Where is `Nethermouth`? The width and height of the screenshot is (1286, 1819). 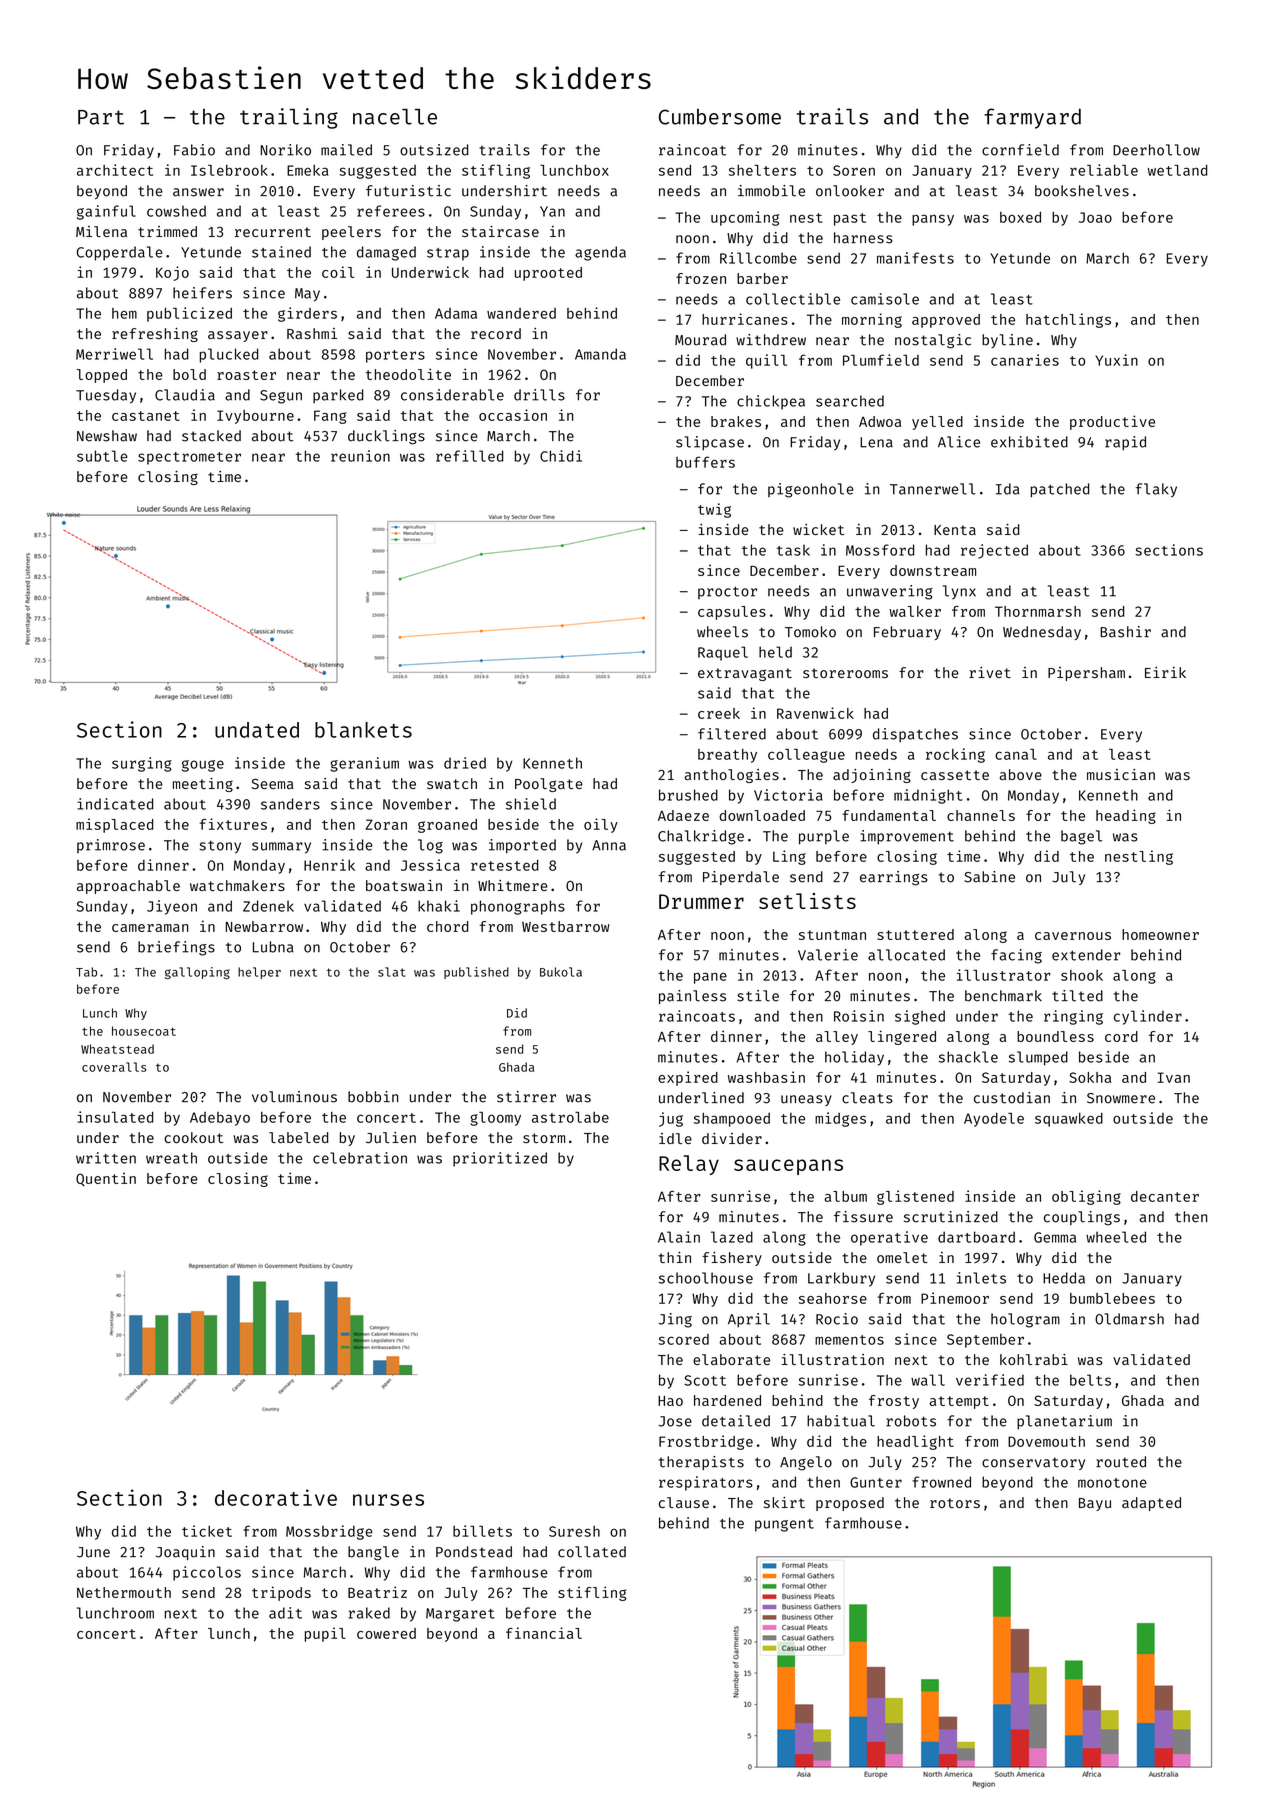
Nethermouth is located at coordinates (124, 1592).
